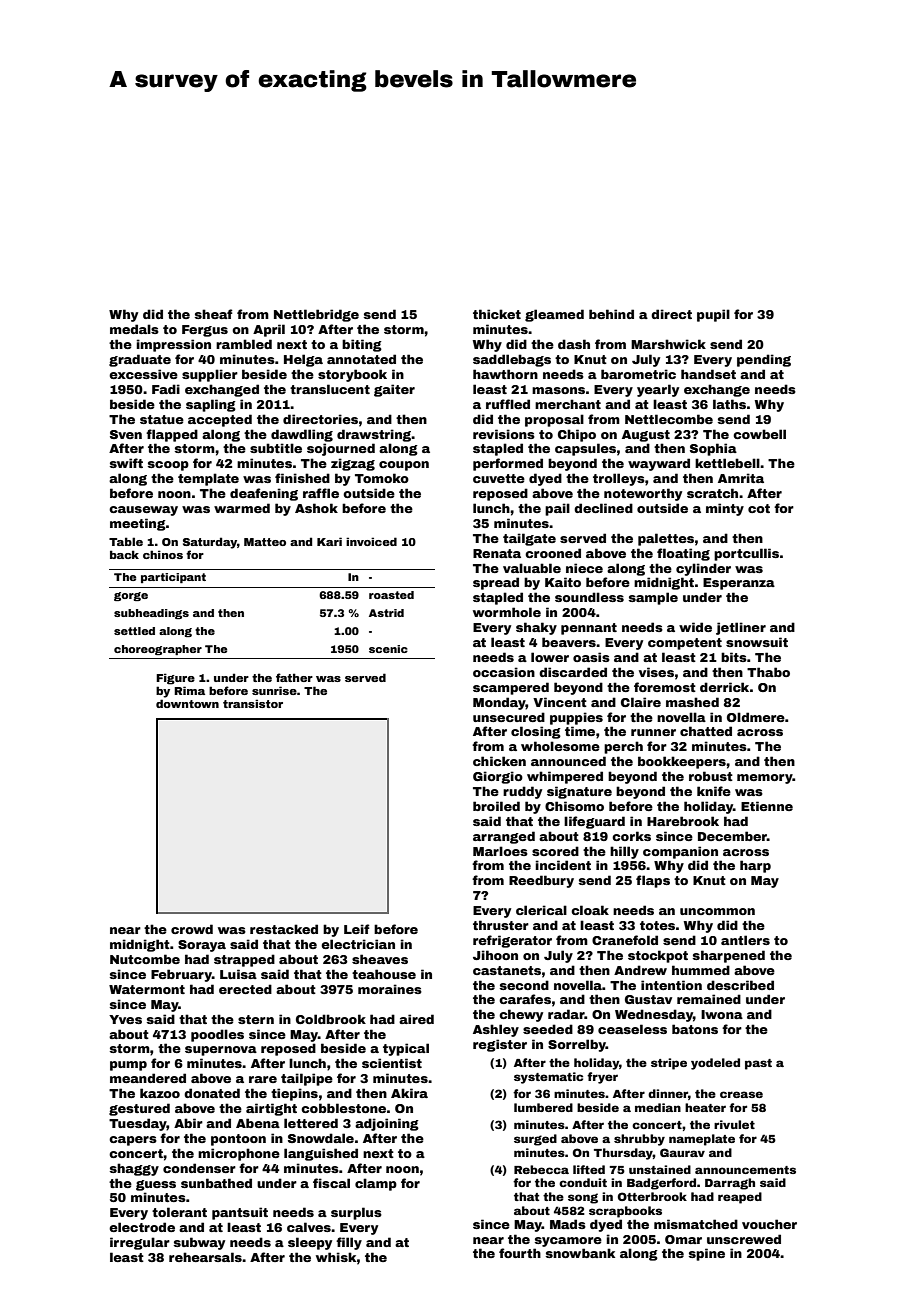 This image has height=1316, width=908. Describe the element at coordinates (316, 315) in the image. I see `Nettlebridge` at that location.
